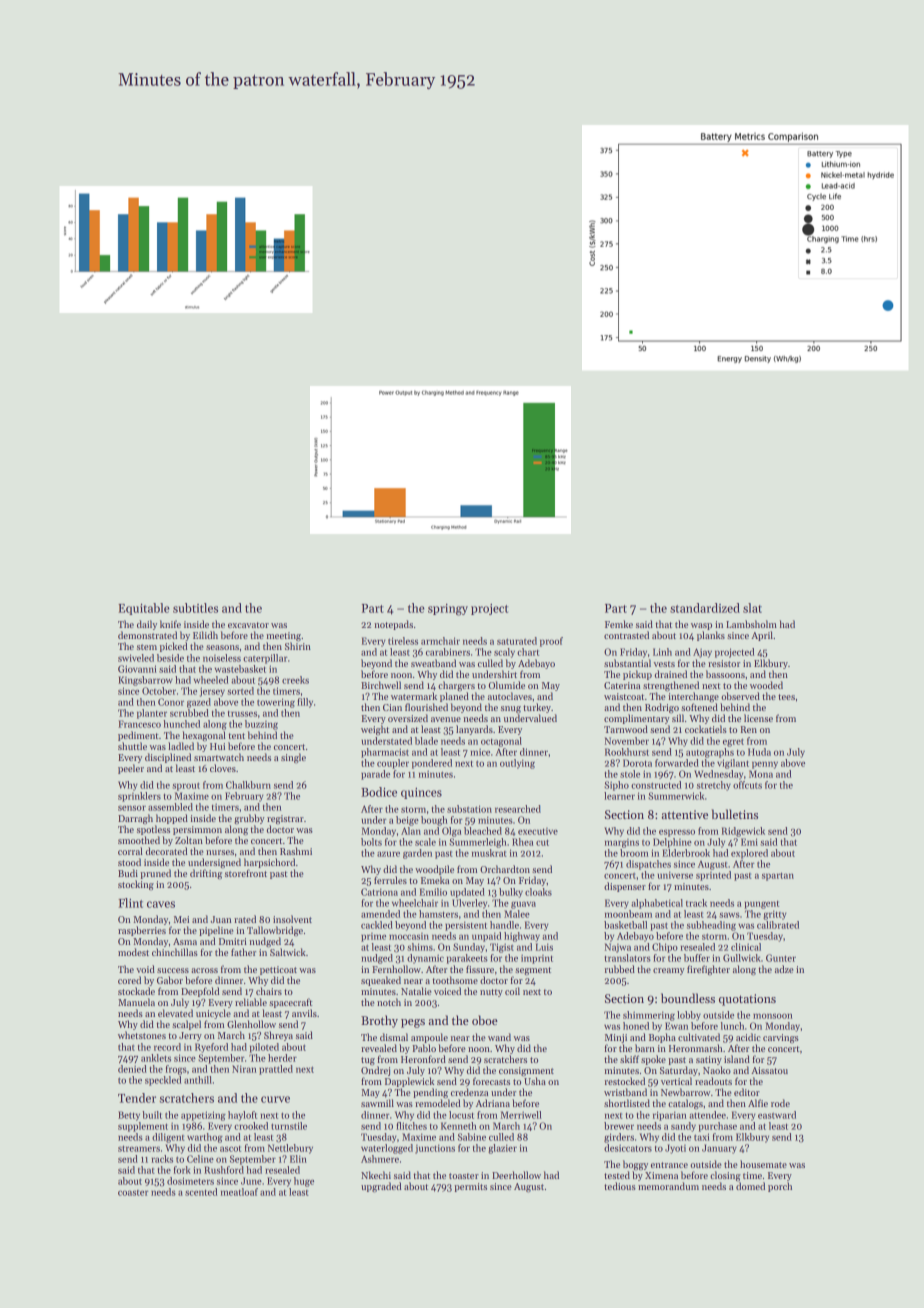 Image resolution: width=924 pixels, height=1308 pixels. Describe the element at coordinates (136, 658) in the page. I see `swiveled` at that location.
